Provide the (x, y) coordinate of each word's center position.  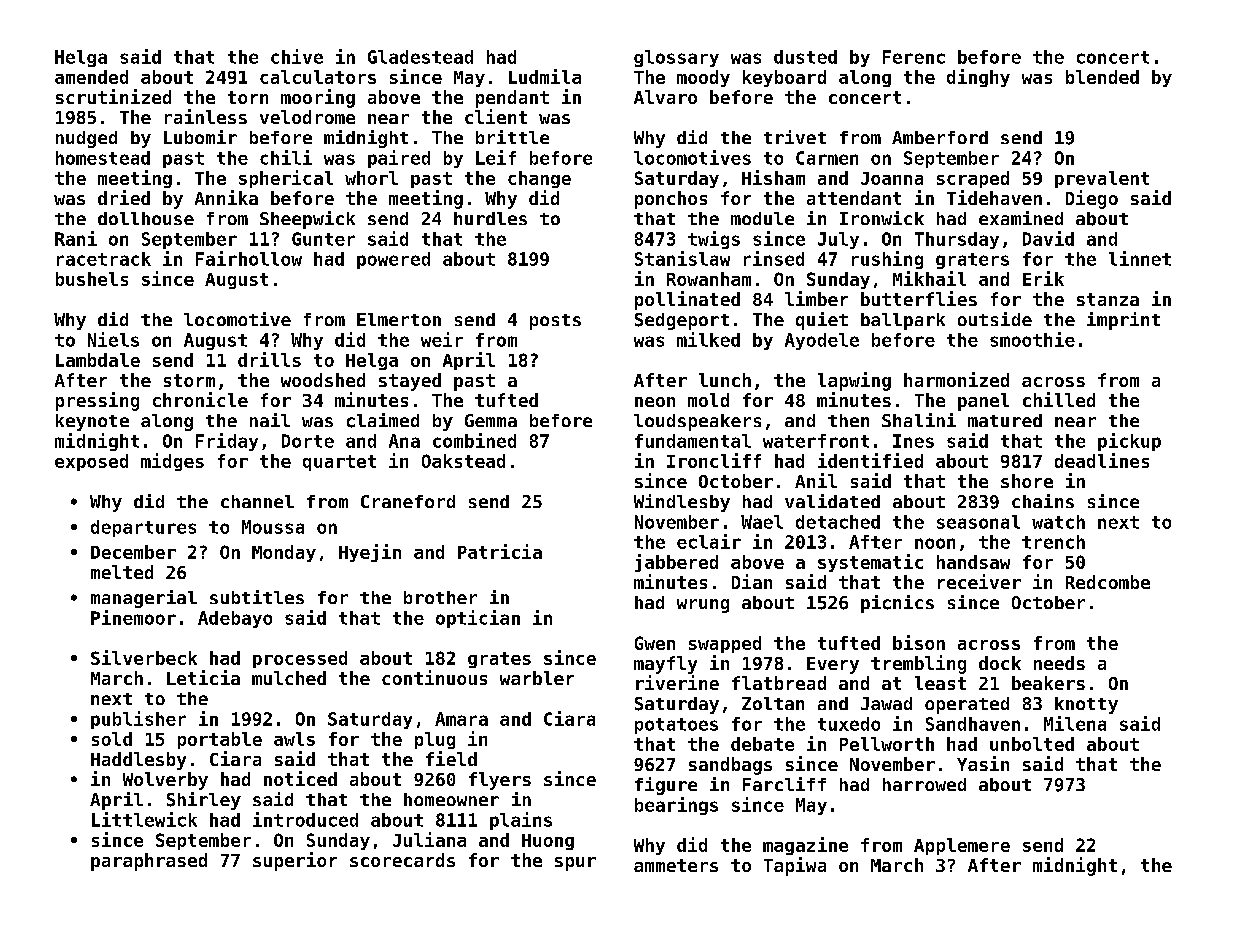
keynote (92, 422)
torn (248, 97)
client (496, 116)
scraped (973, 179)
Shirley (204, 801)
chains (1043, 501)
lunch (725, 380)
